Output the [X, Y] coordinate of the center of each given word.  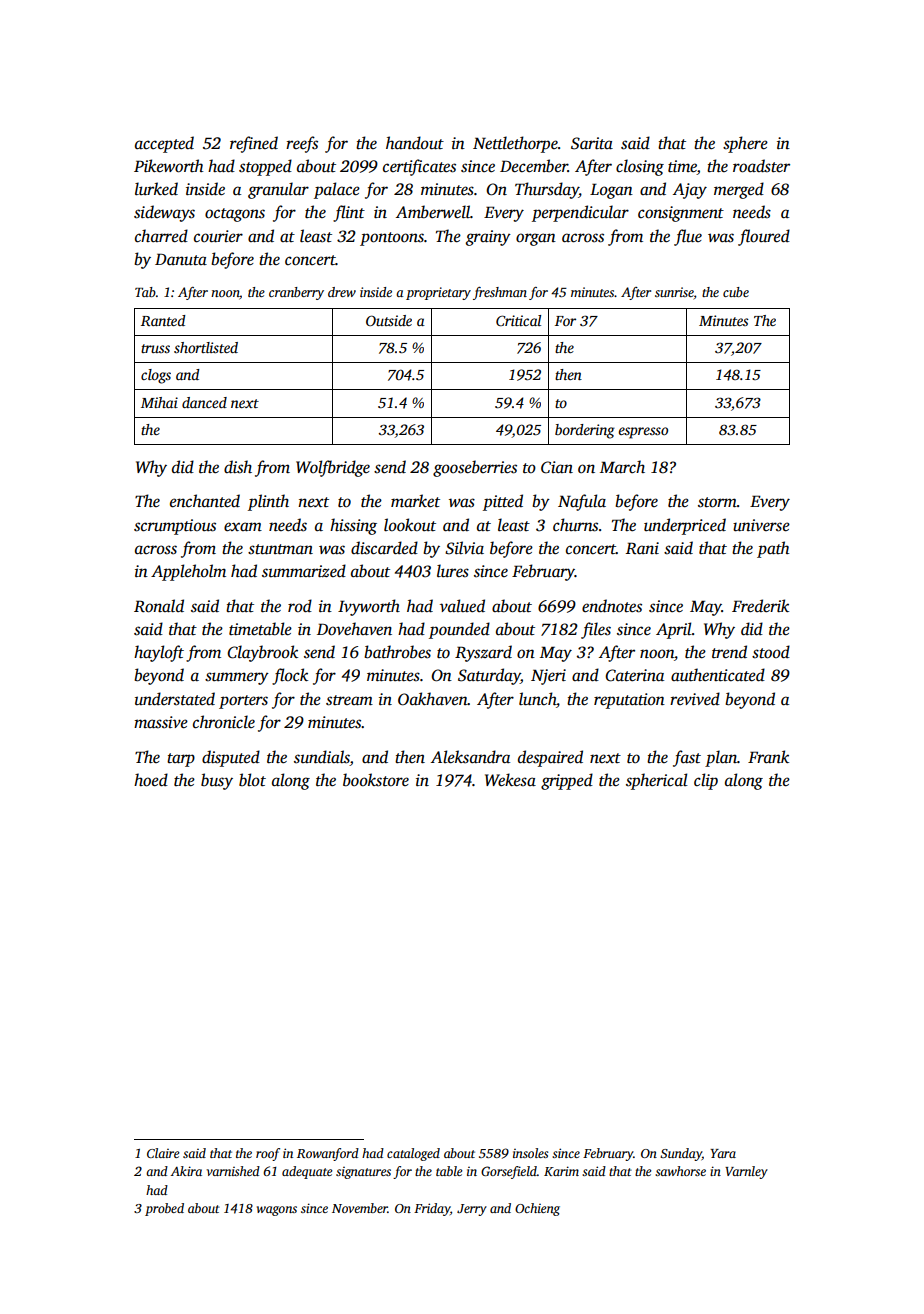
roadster [761, 166]
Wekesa [510, 780]
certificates [419, 167]
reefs [302, 144]
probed [164, 1209]
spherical [657, 781]
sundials [322, 757]
